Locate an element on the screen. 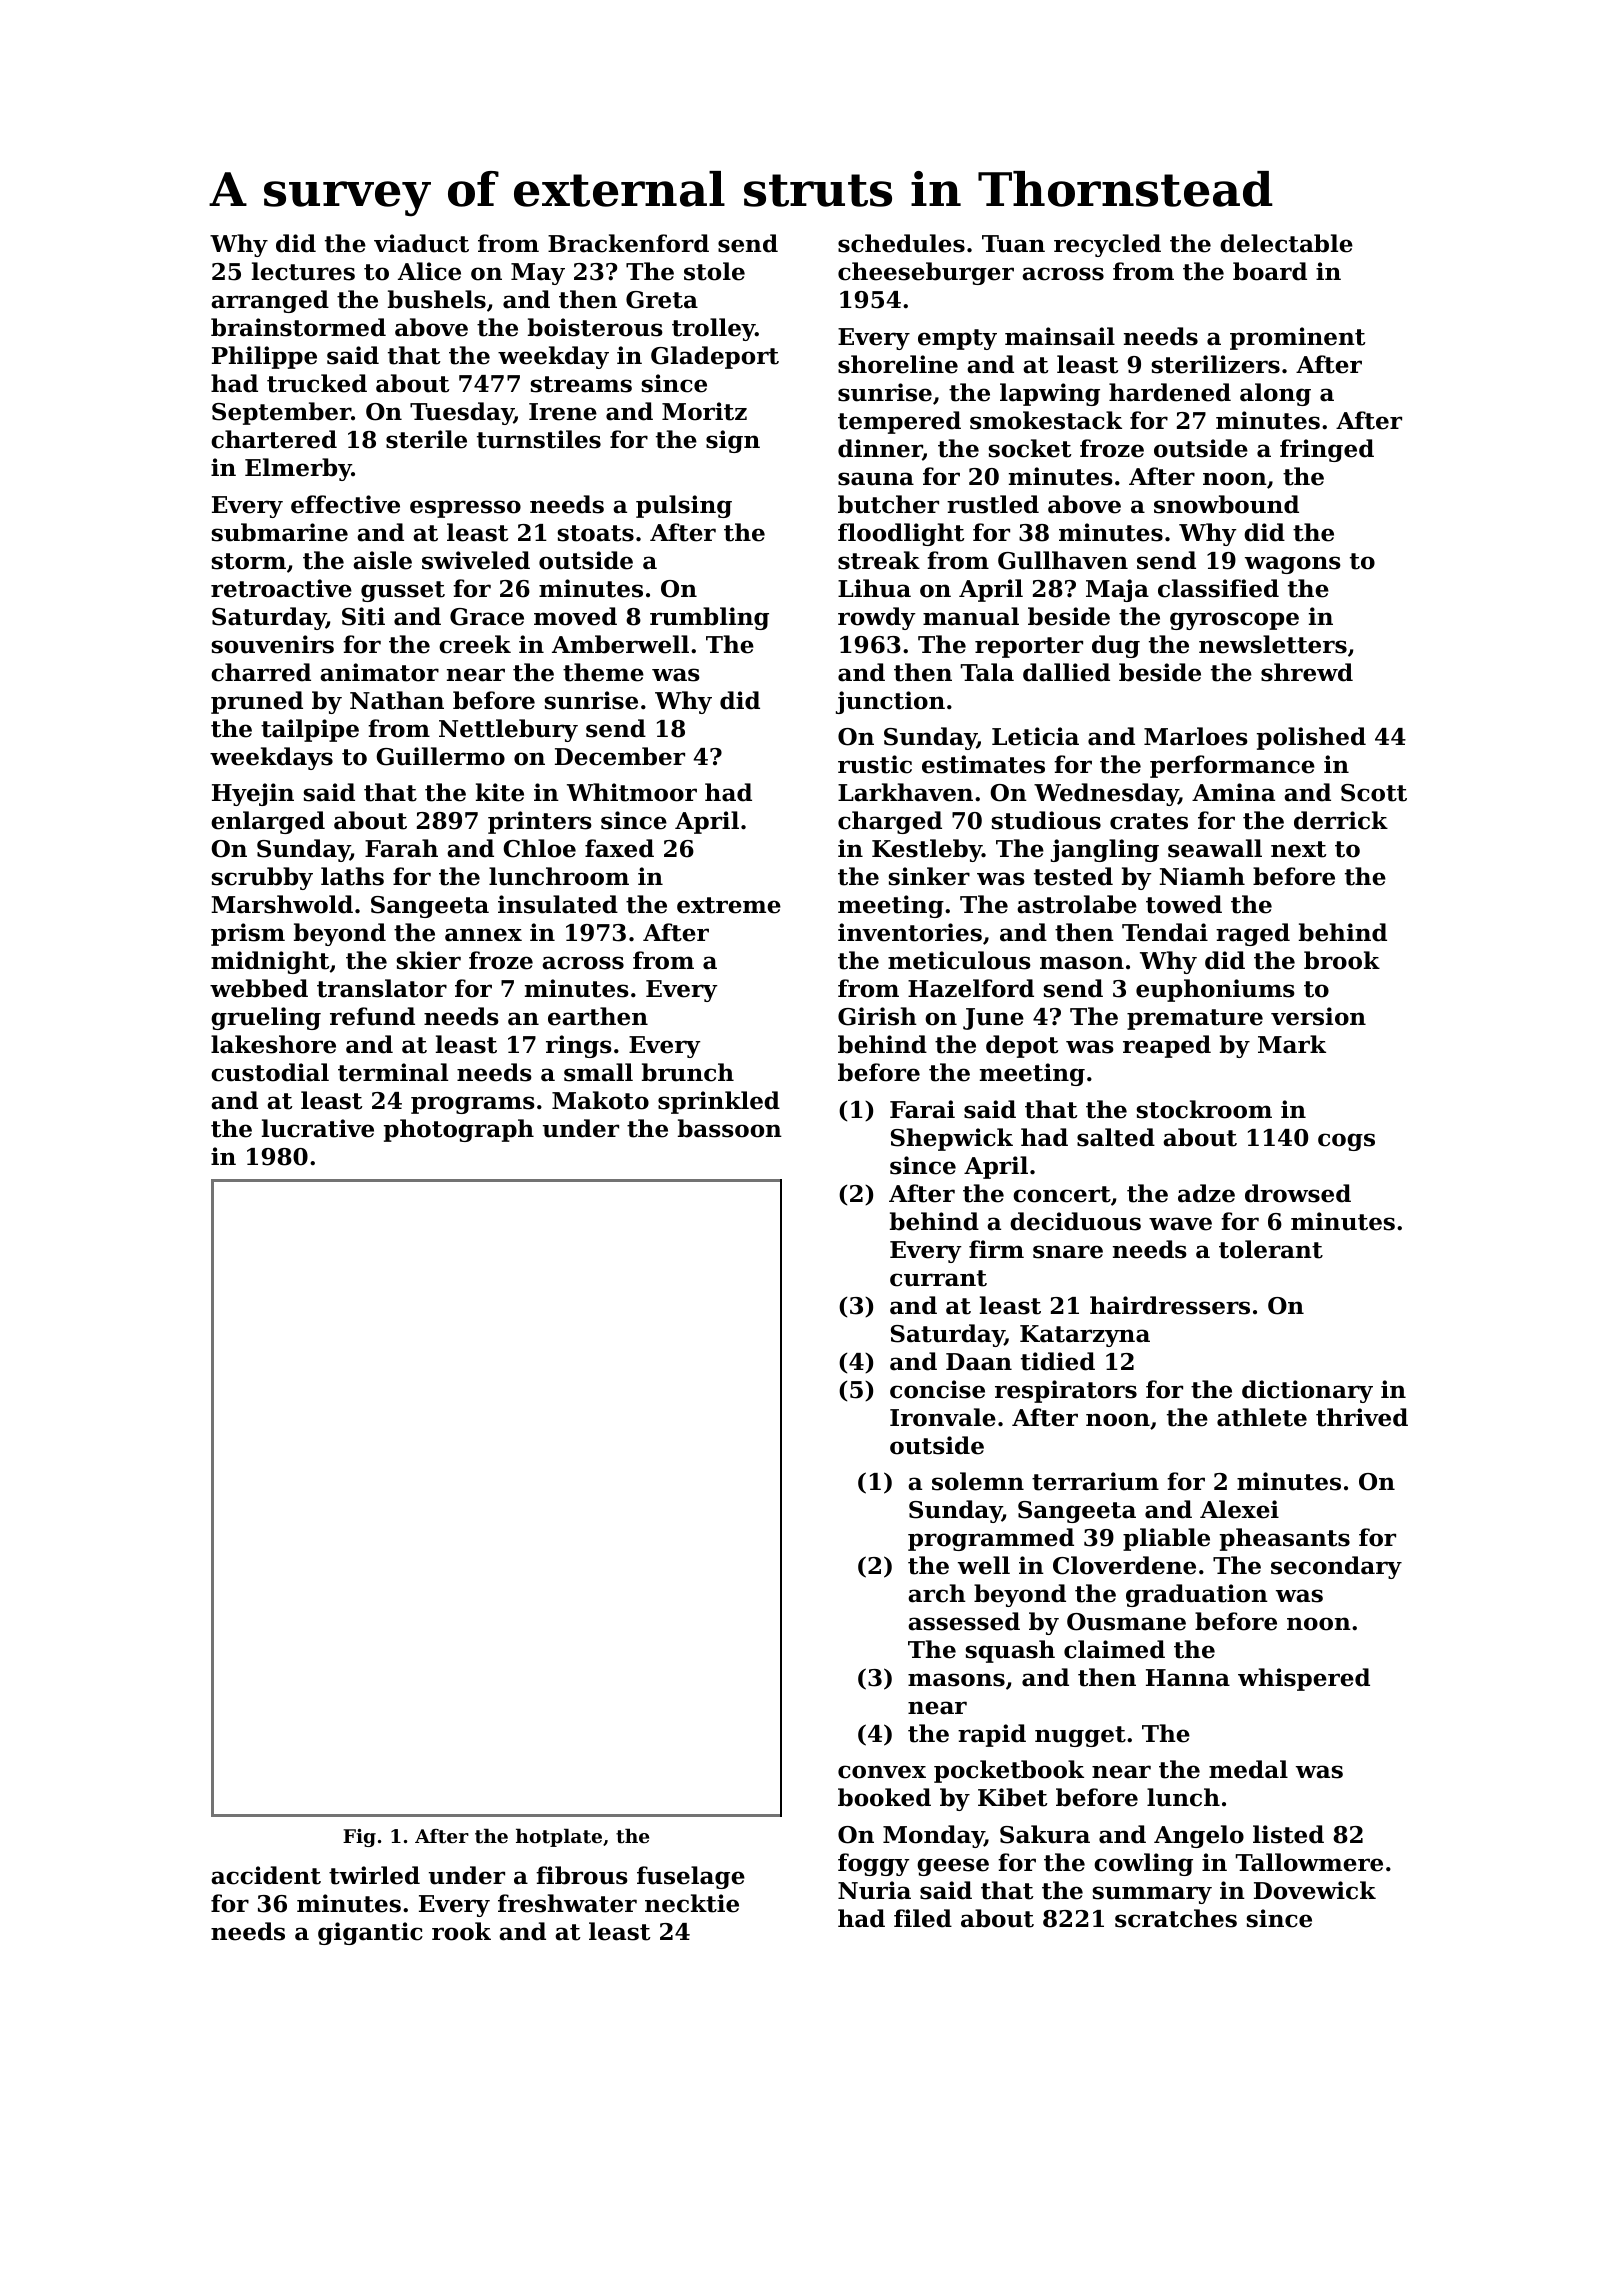  prism is located at coordinates (248, 934).
